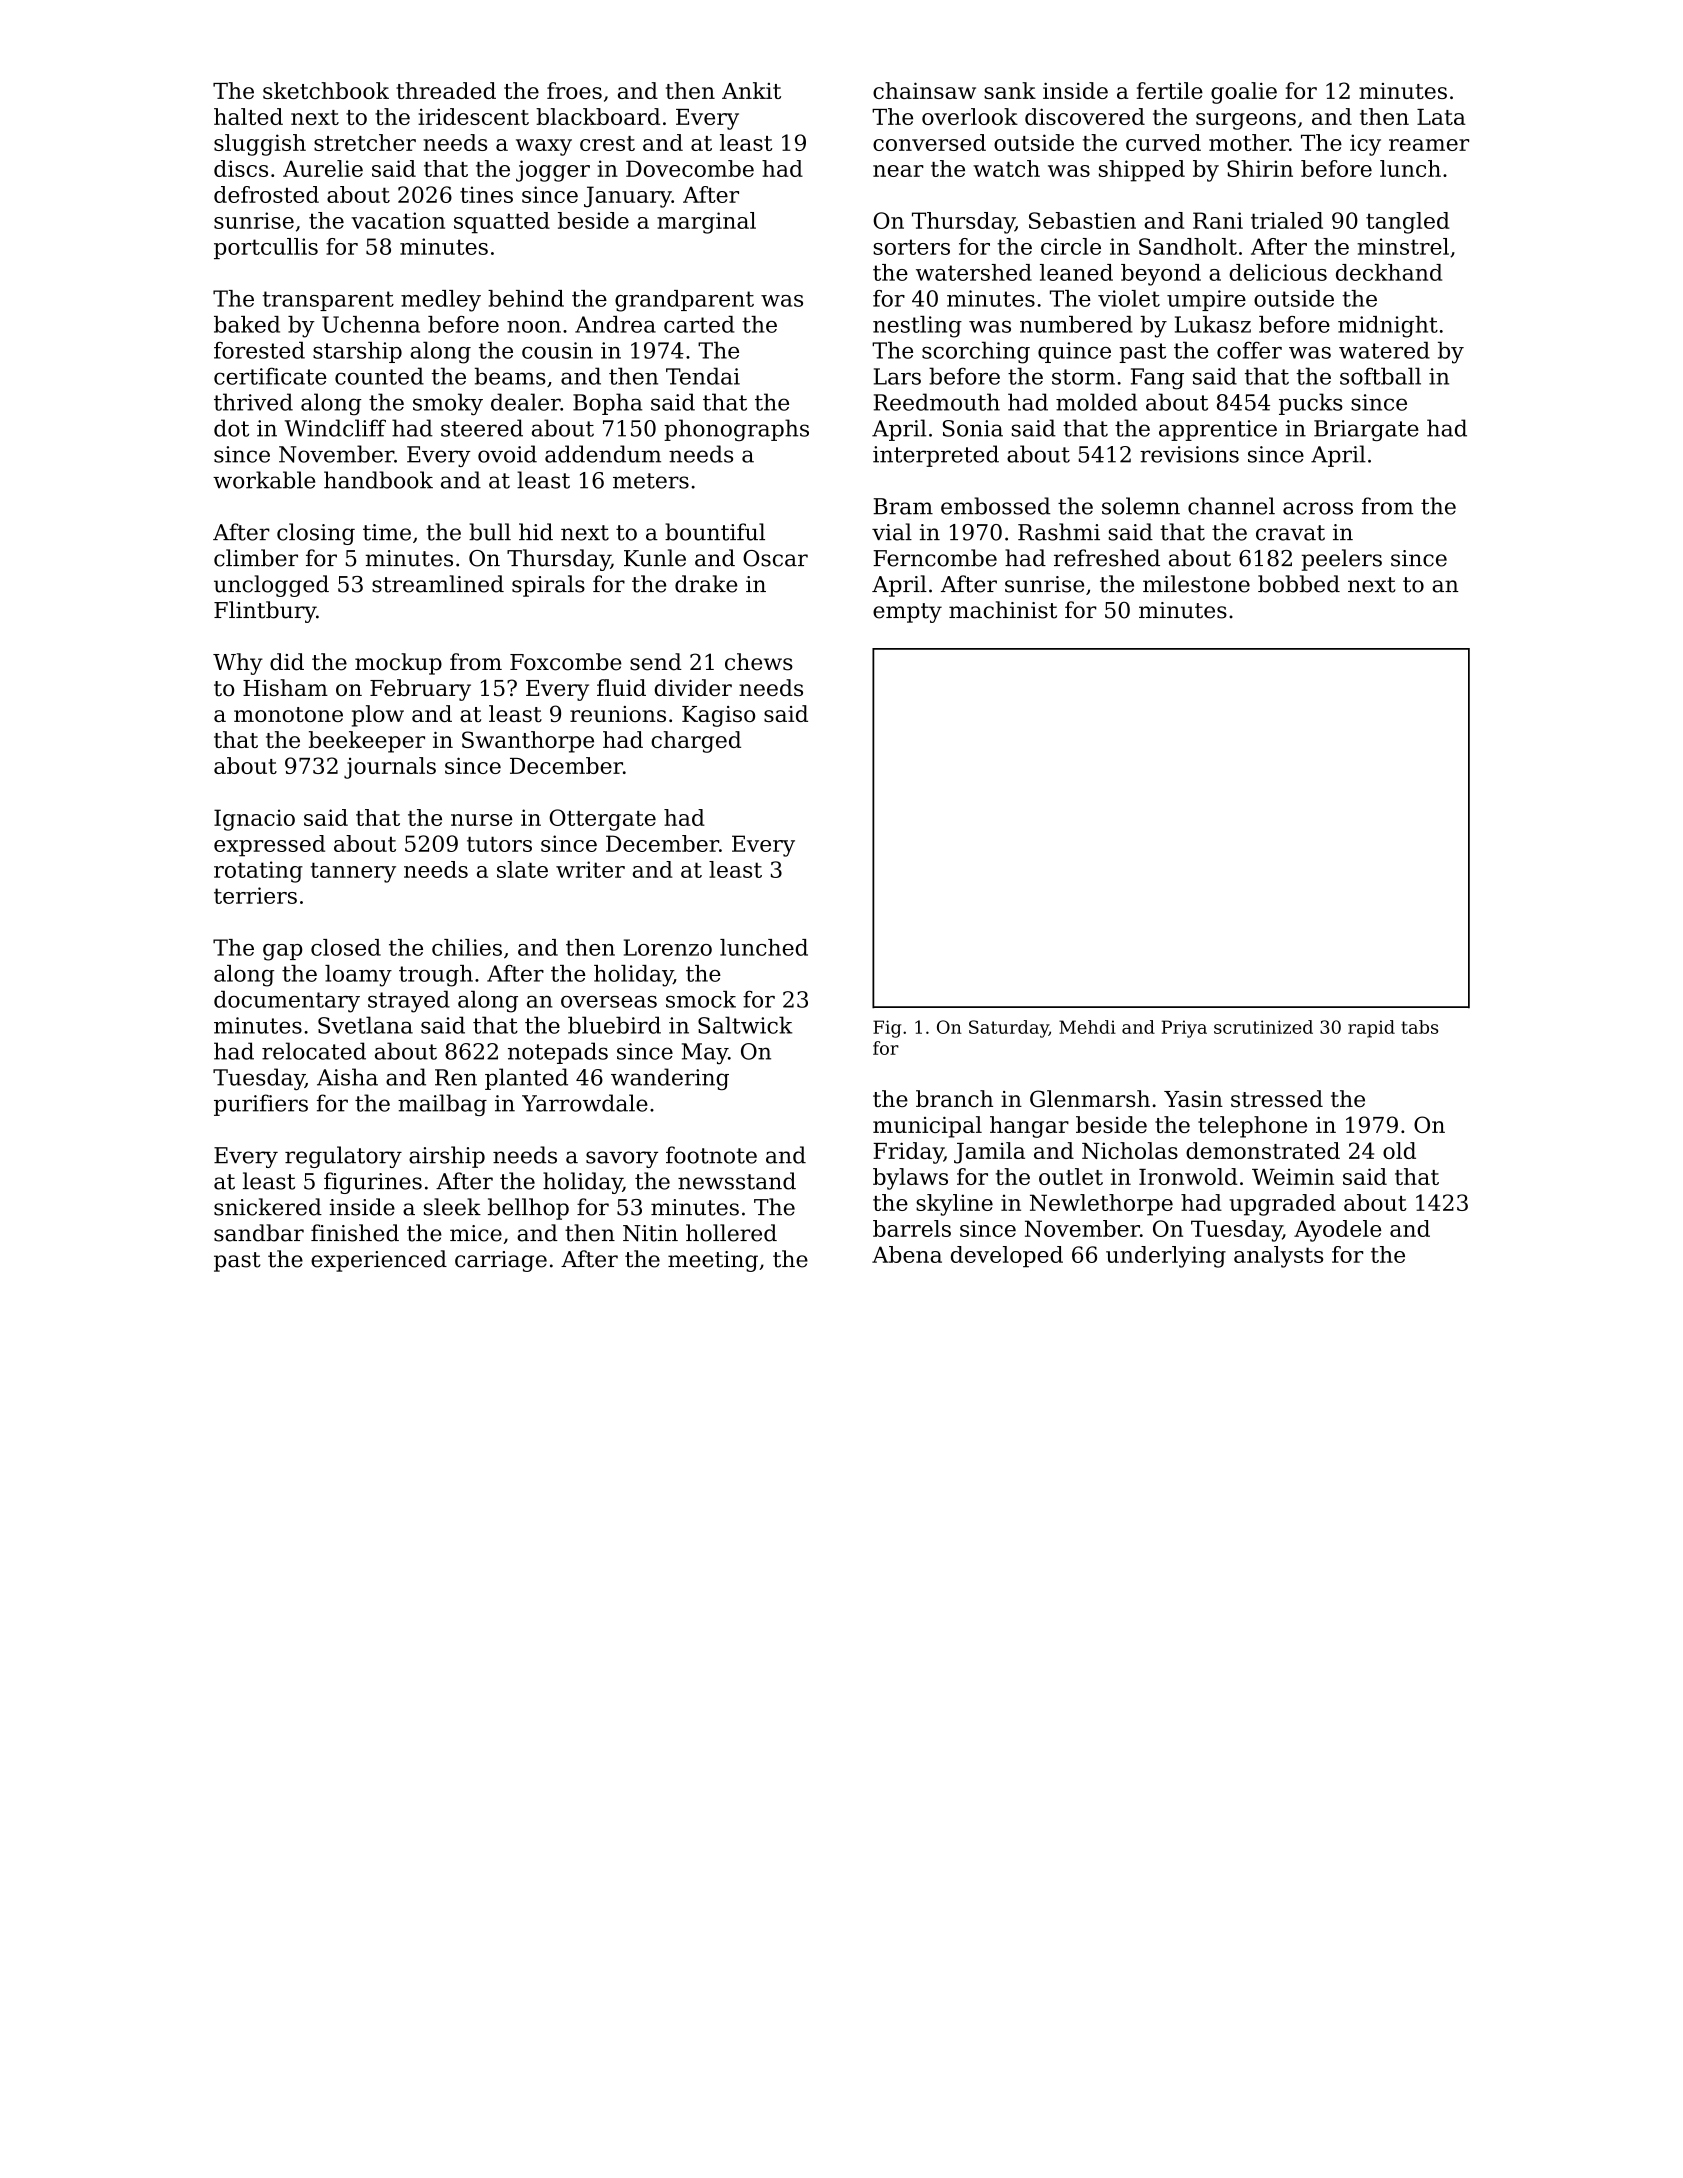 Image resolution: width=1683 pixels, height=2178 pixels. What do you see at coordinates (1371, 1029) in the image?
I see `rapid` at bounding box center [1371, 1029].
